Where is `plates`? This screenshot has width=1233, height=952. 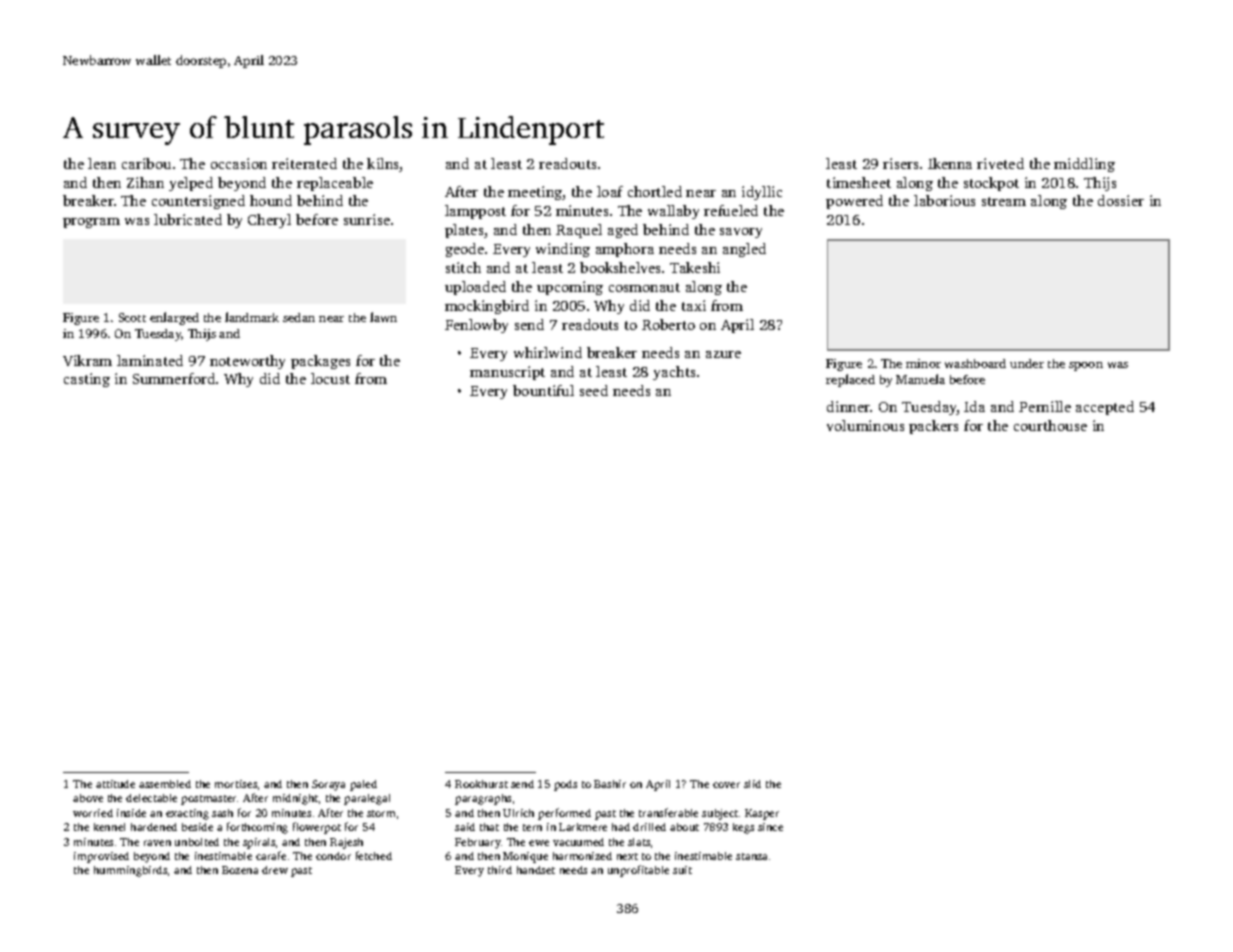
plates is located at coordinates (464, 231).
